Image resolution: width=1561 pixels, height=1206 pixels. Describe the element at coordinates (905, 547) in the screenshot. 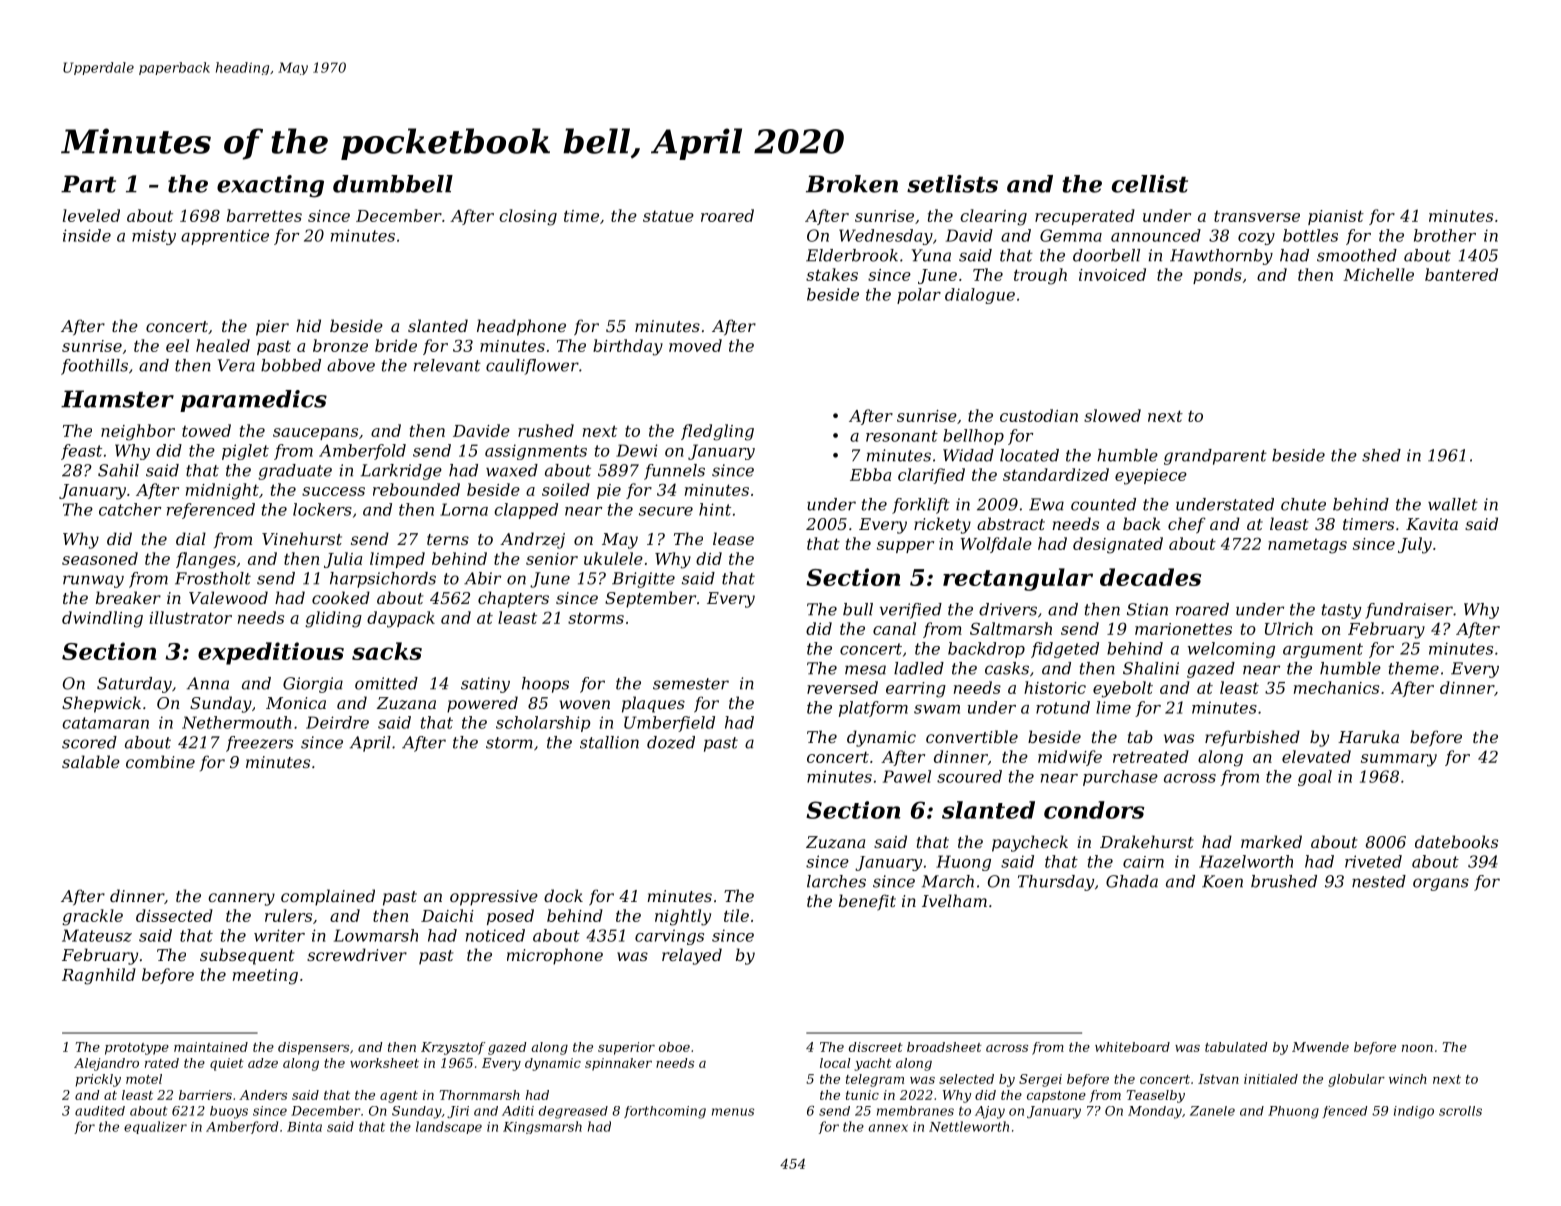

I see `supper` at that location.
